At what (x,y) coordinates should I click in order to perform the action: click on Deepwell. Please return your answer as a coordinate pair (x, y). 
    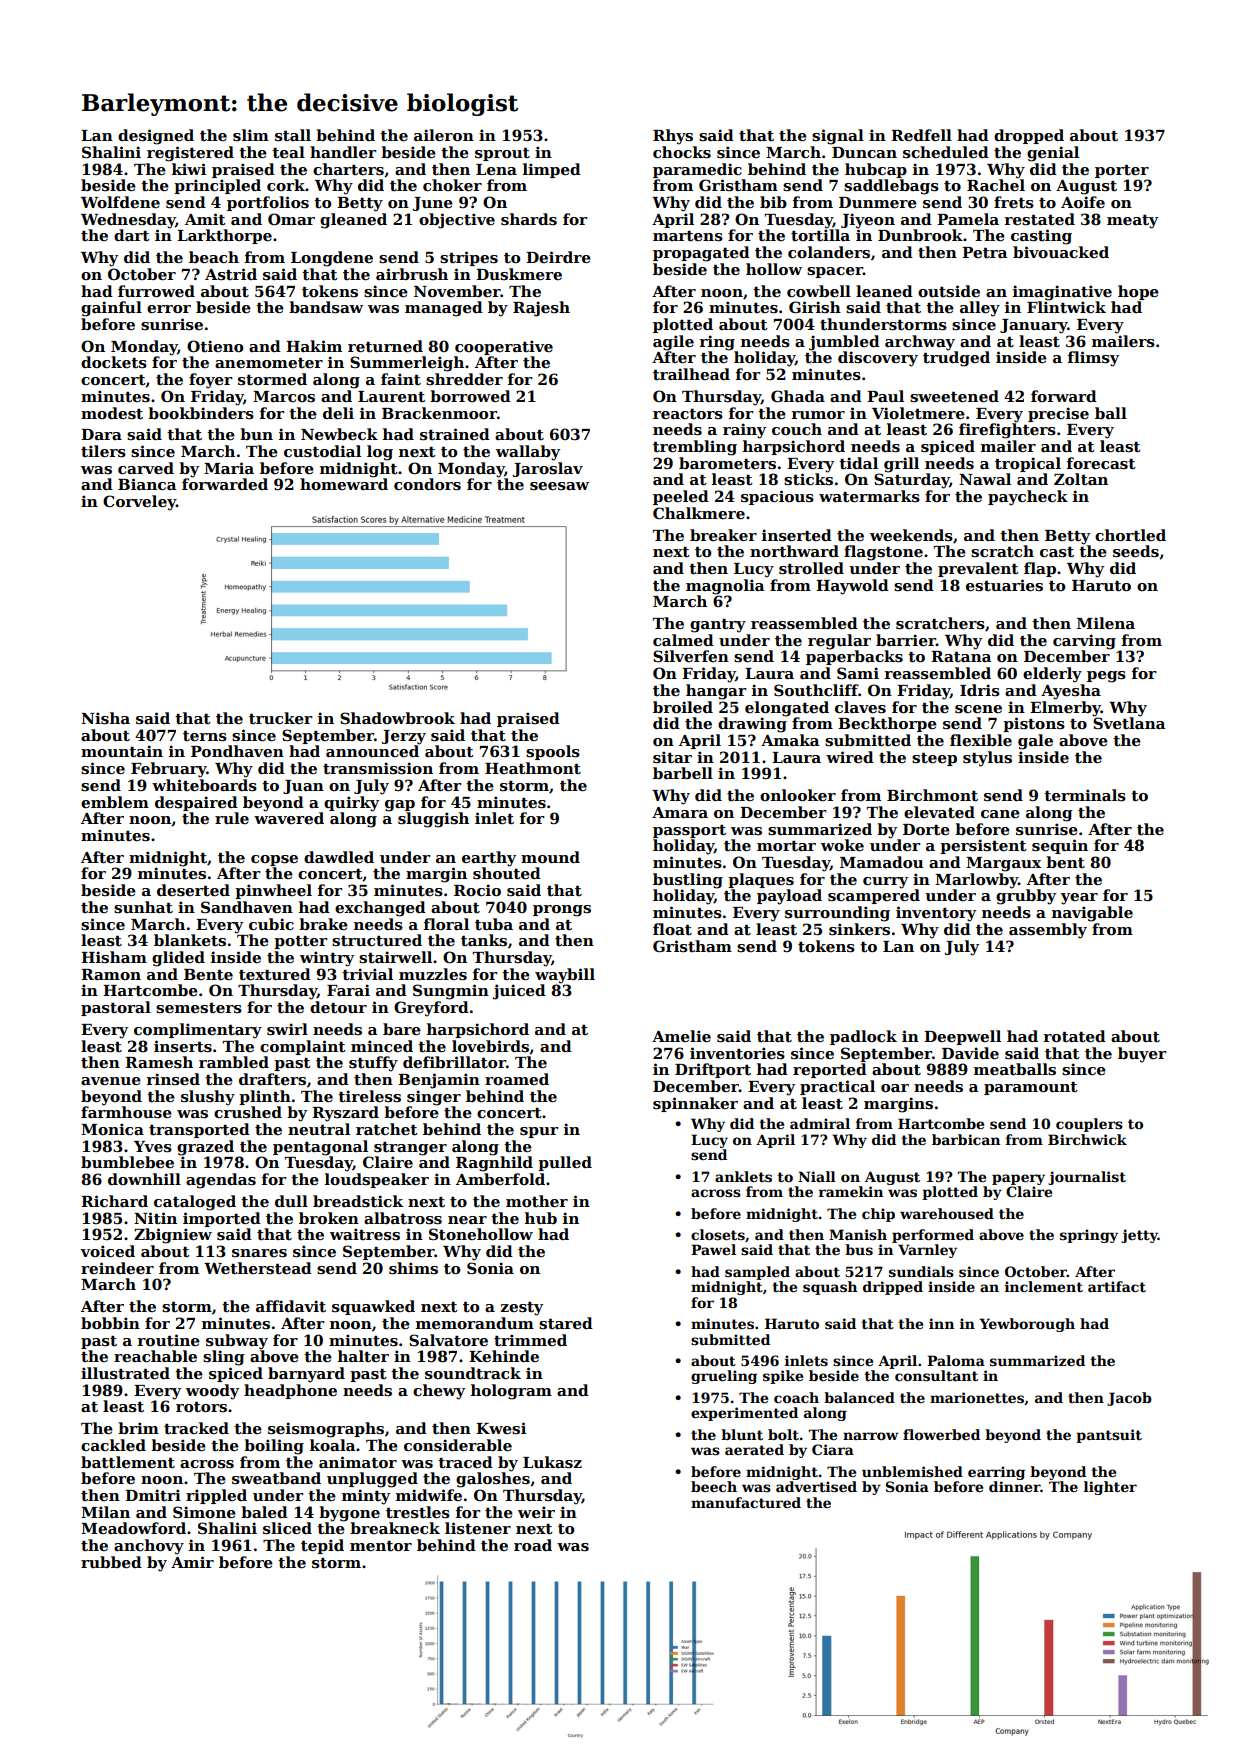
    Looking at the image, I should click on (962, 1037).
